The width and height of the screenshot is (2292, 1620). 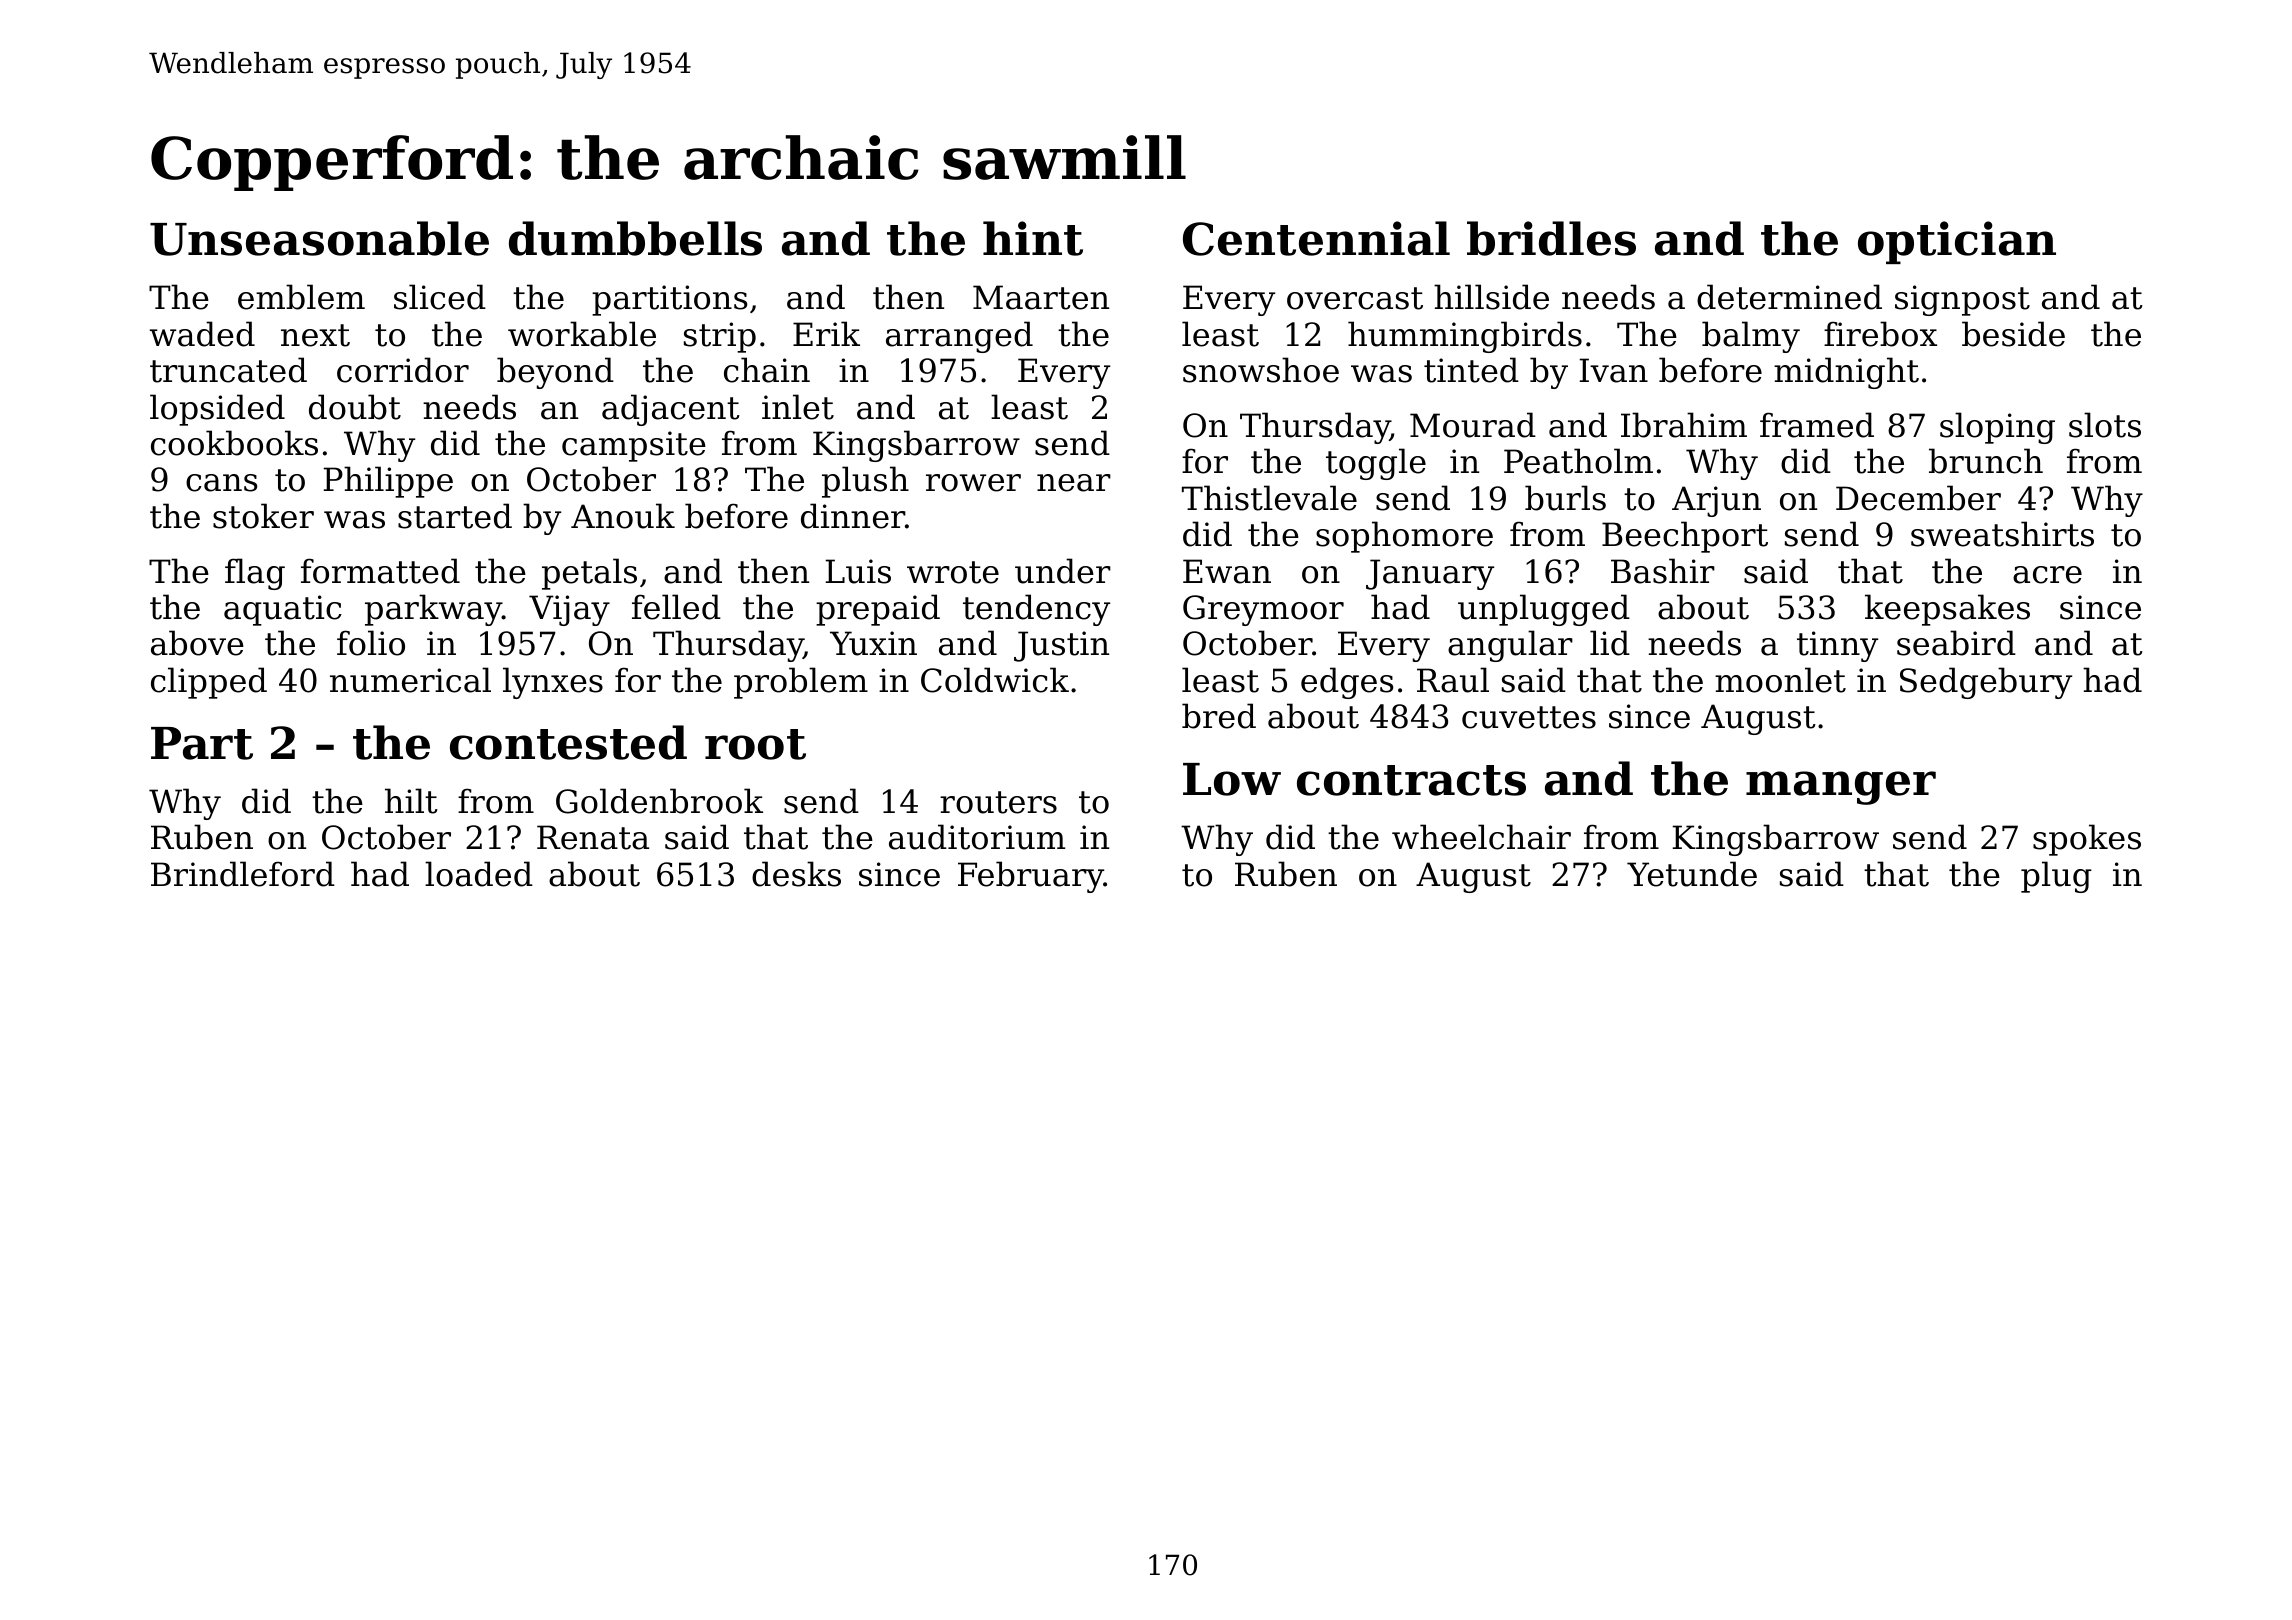 What do you see at coordinates (1033, 238) in the screenshot?
I see `hint` at bounding box center [1033, 238].
